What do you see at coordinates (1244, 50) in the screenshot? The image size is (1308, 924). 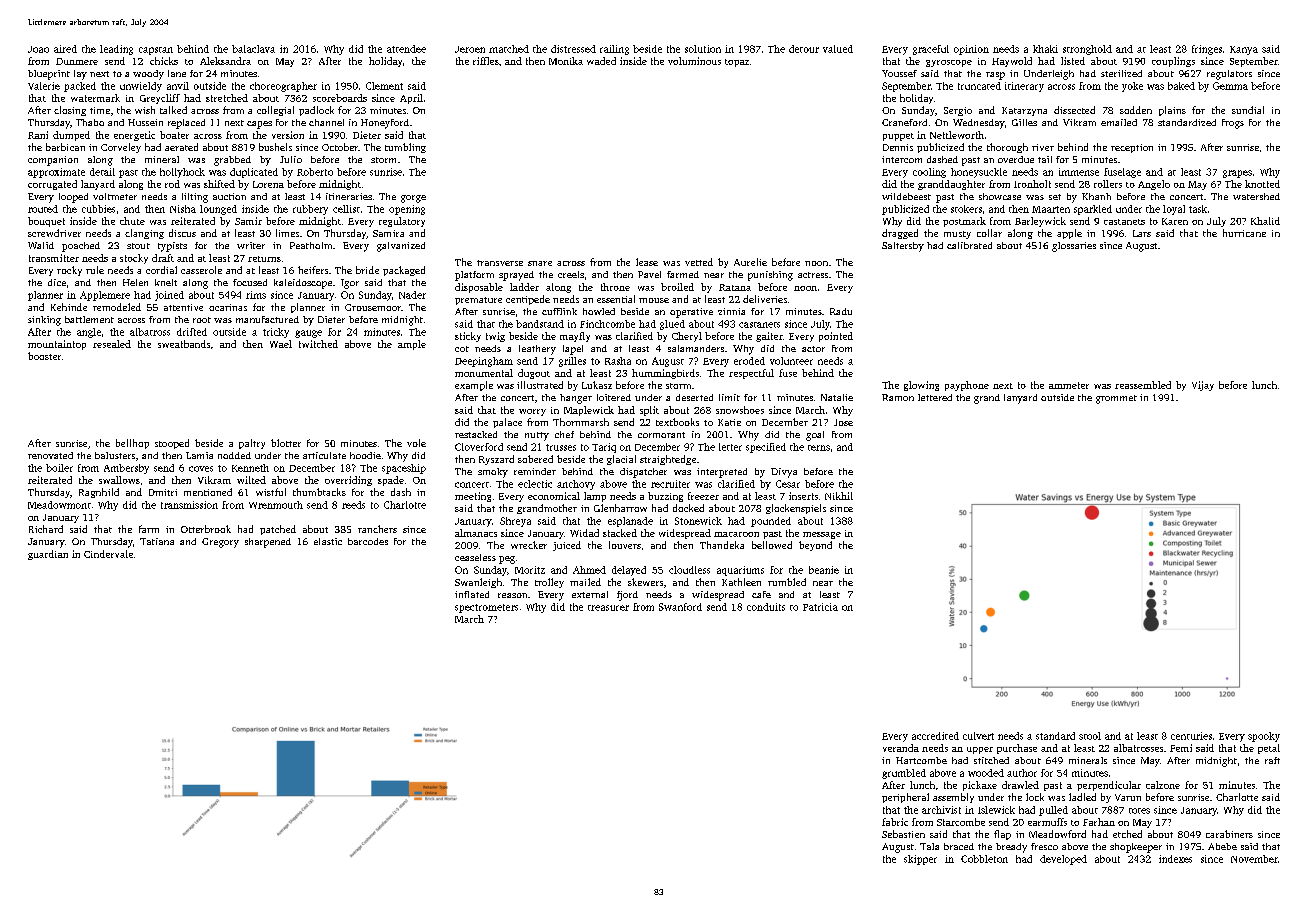 I see `Kanya` at bounding box center [1244, 50].
